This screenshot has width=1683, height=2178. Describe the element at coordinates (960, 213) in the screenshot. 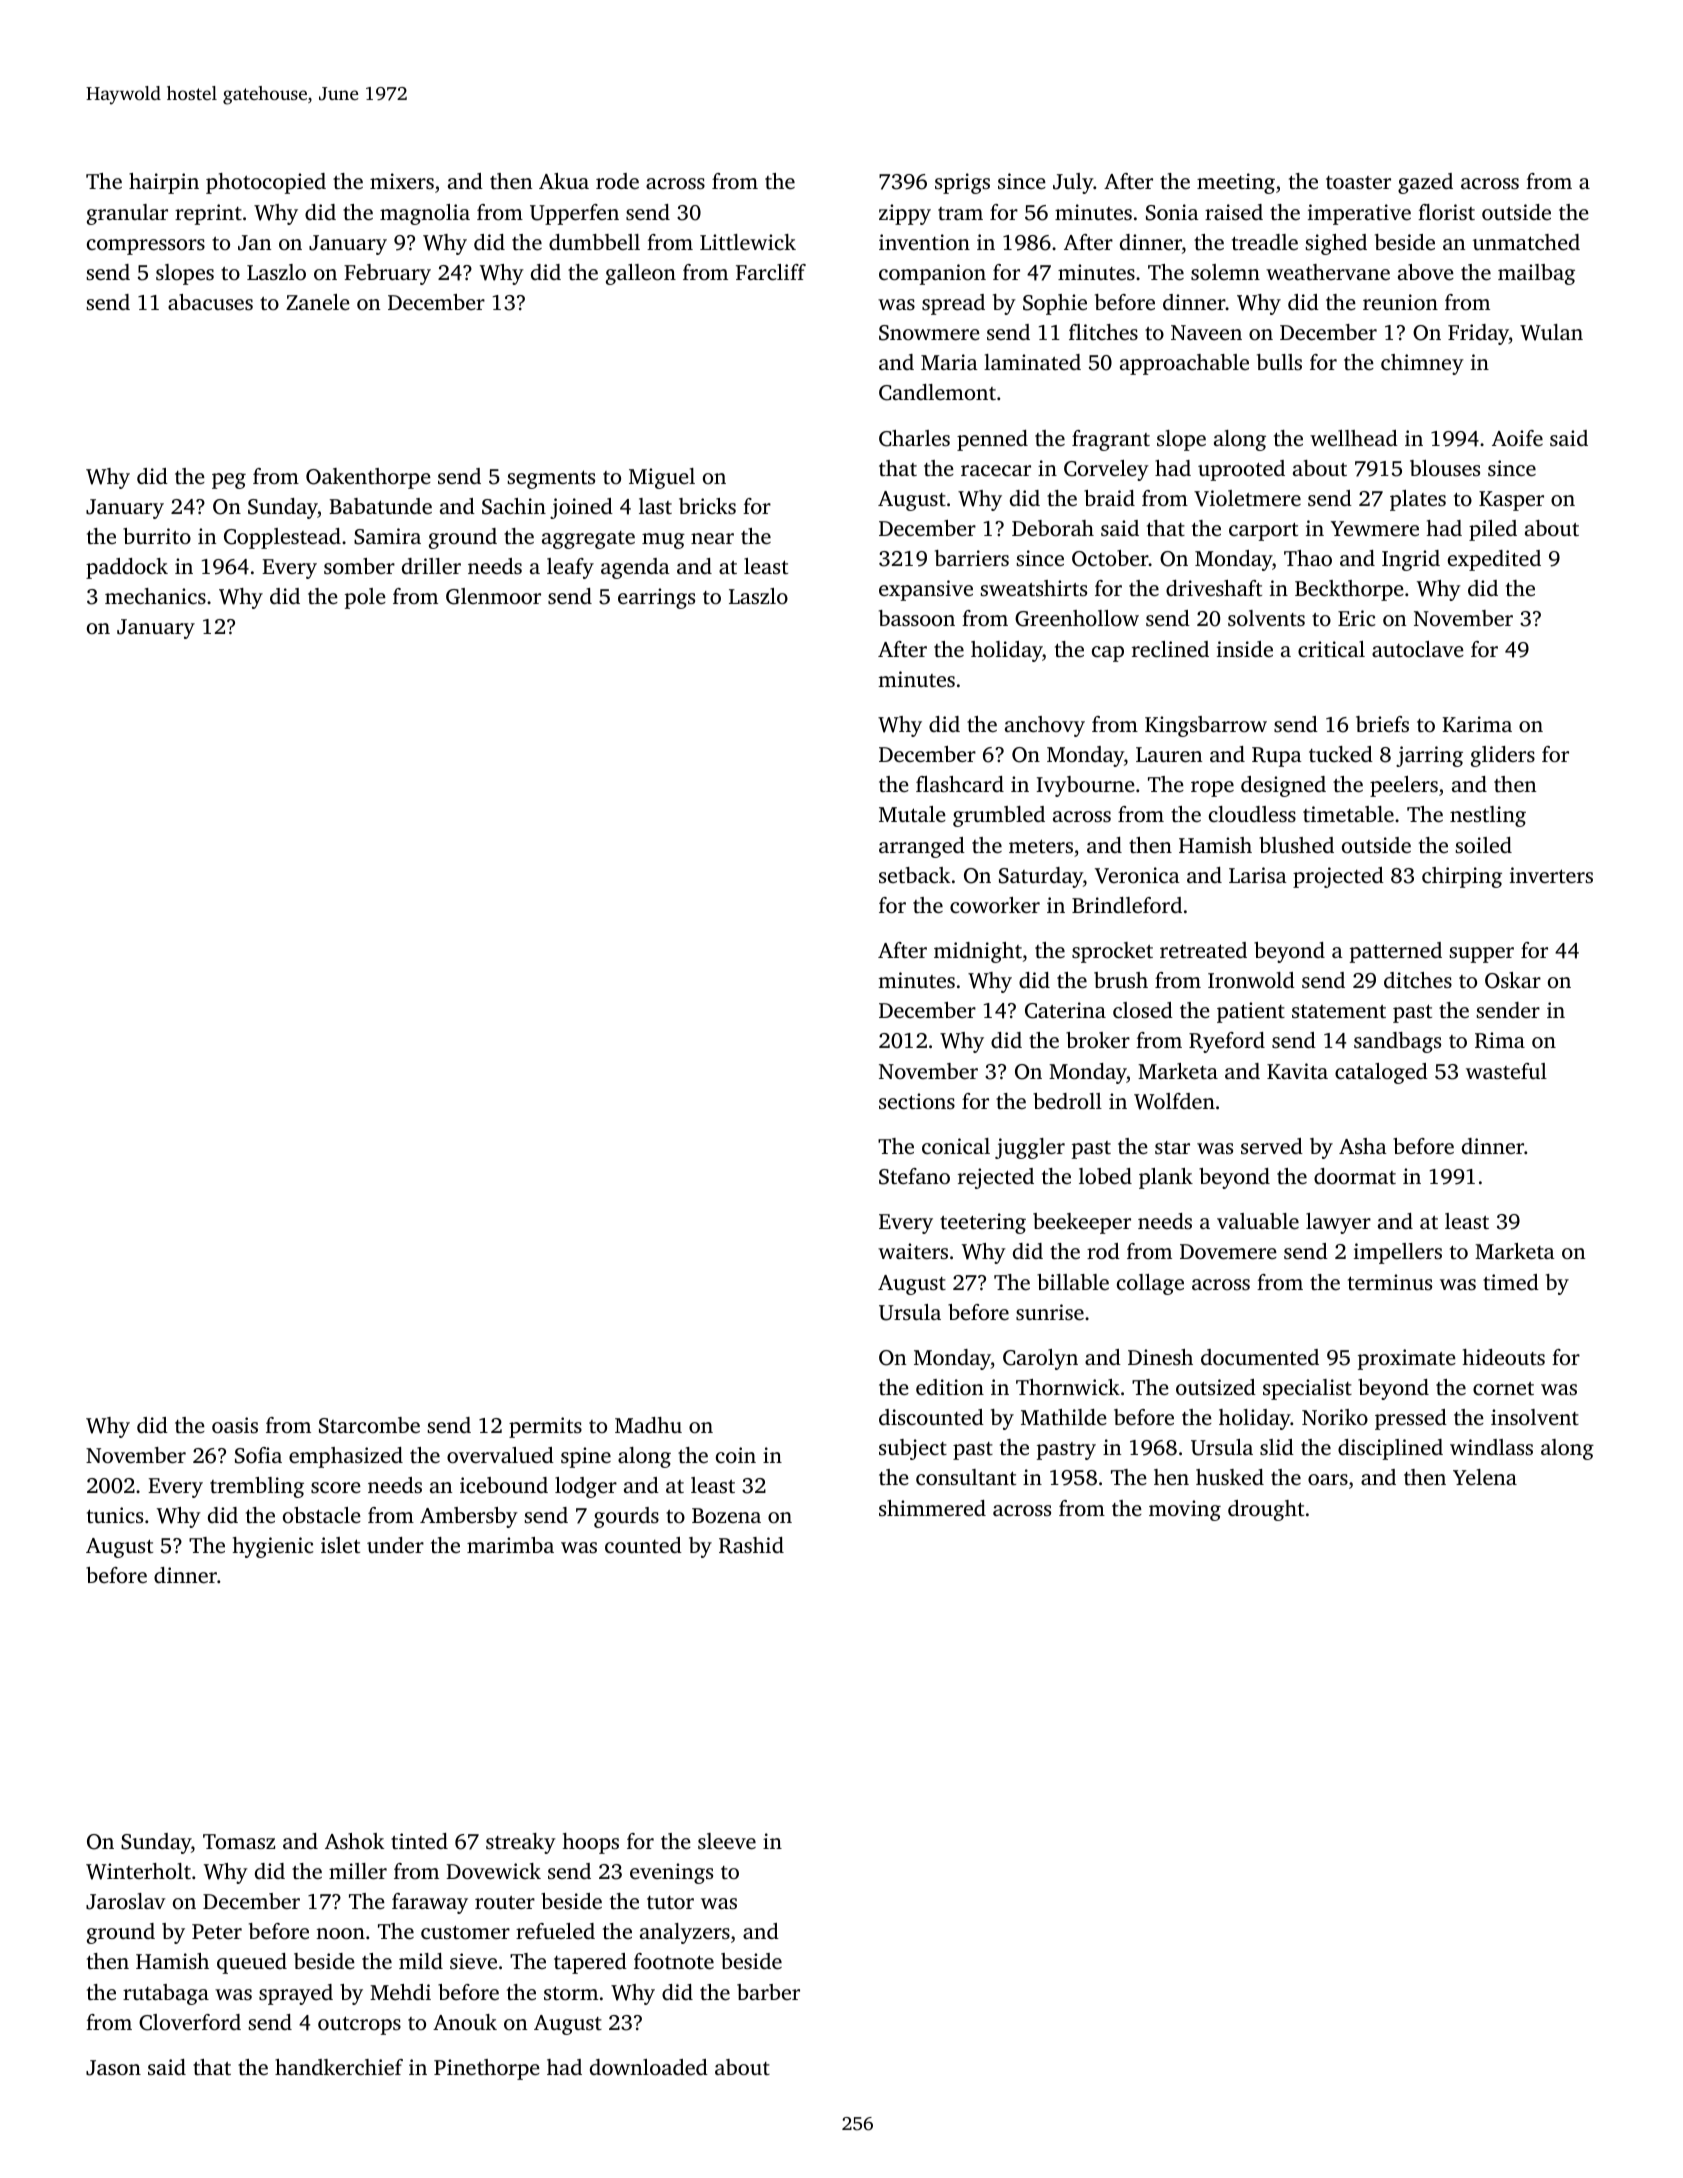

I see `tram` at that location.
